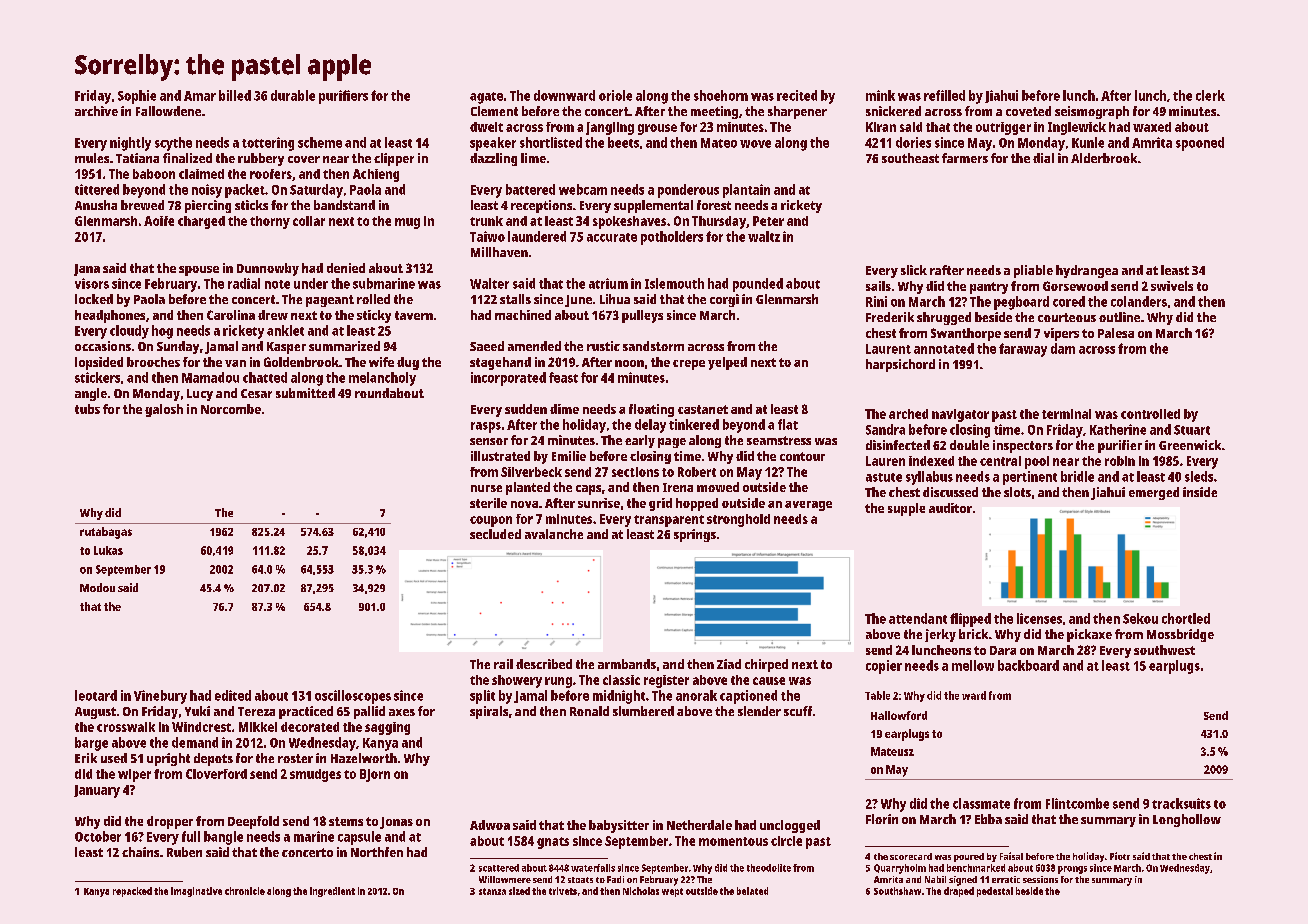  What do you see at coordinates (332, 892) in the screenshot?
I see `ingredient` at bounding box center [332, 892].
